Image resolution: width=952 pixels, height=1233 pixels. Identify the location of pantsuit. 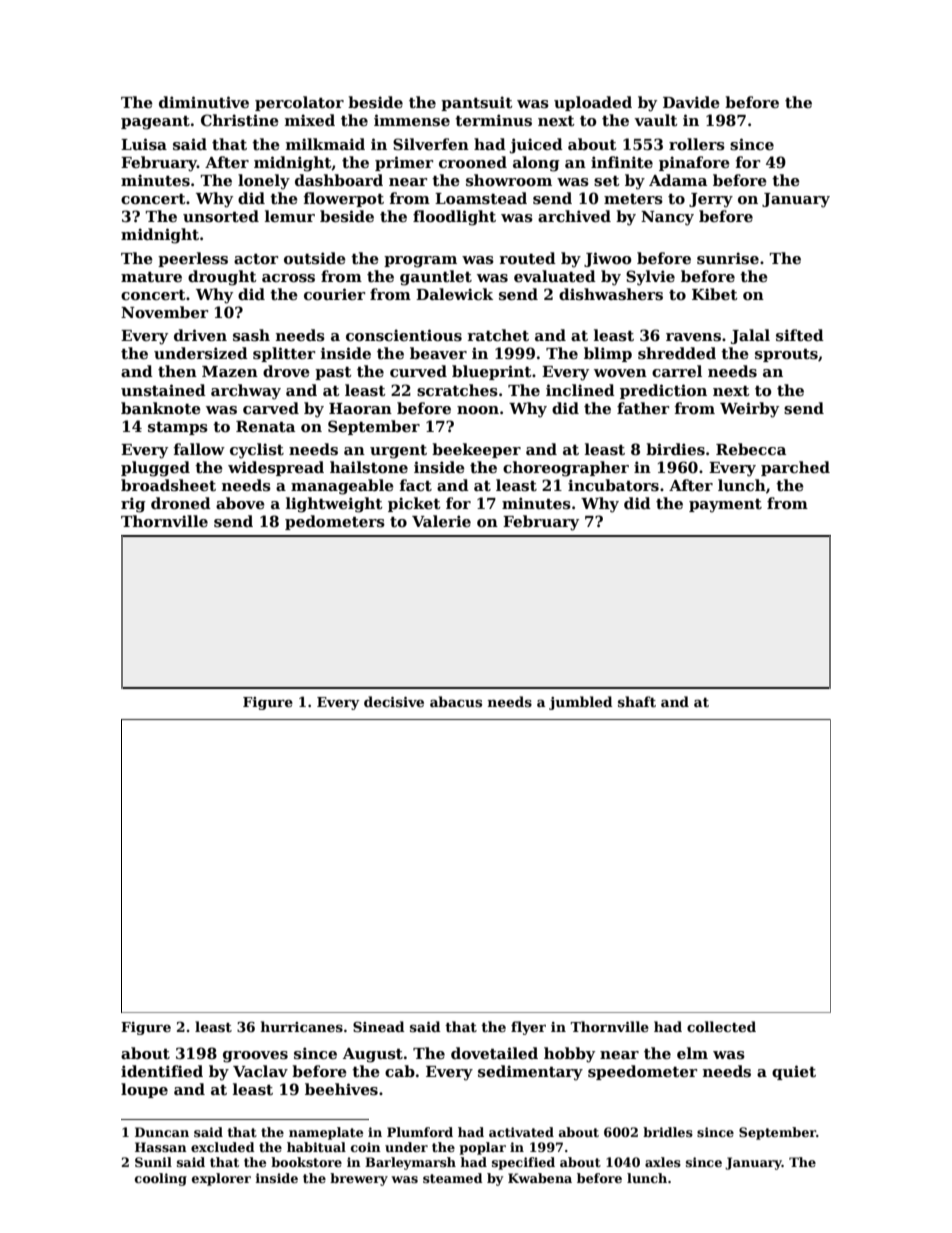
(477, 103).
